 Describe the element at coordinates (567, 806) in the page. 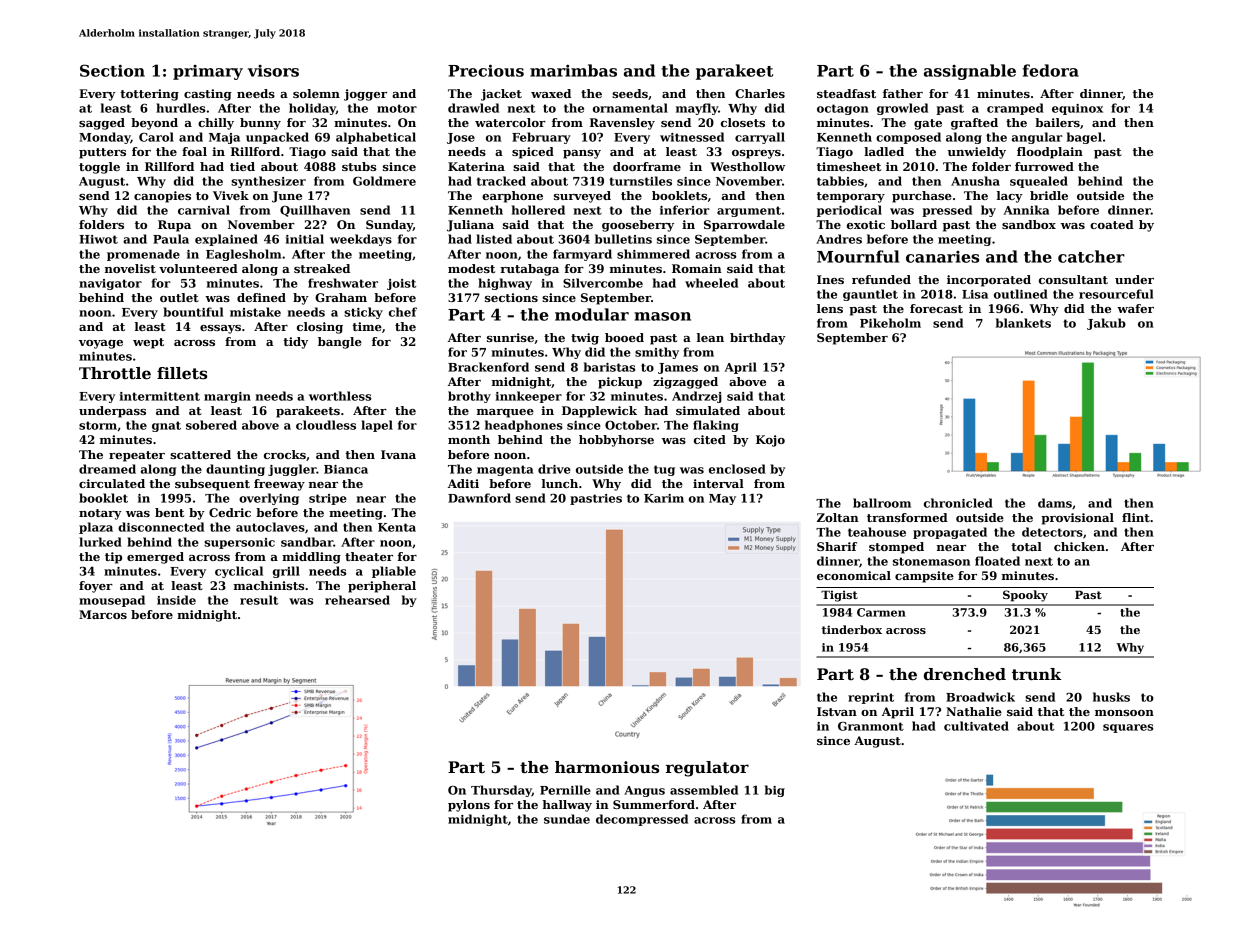

I see `hallway` at that location.
